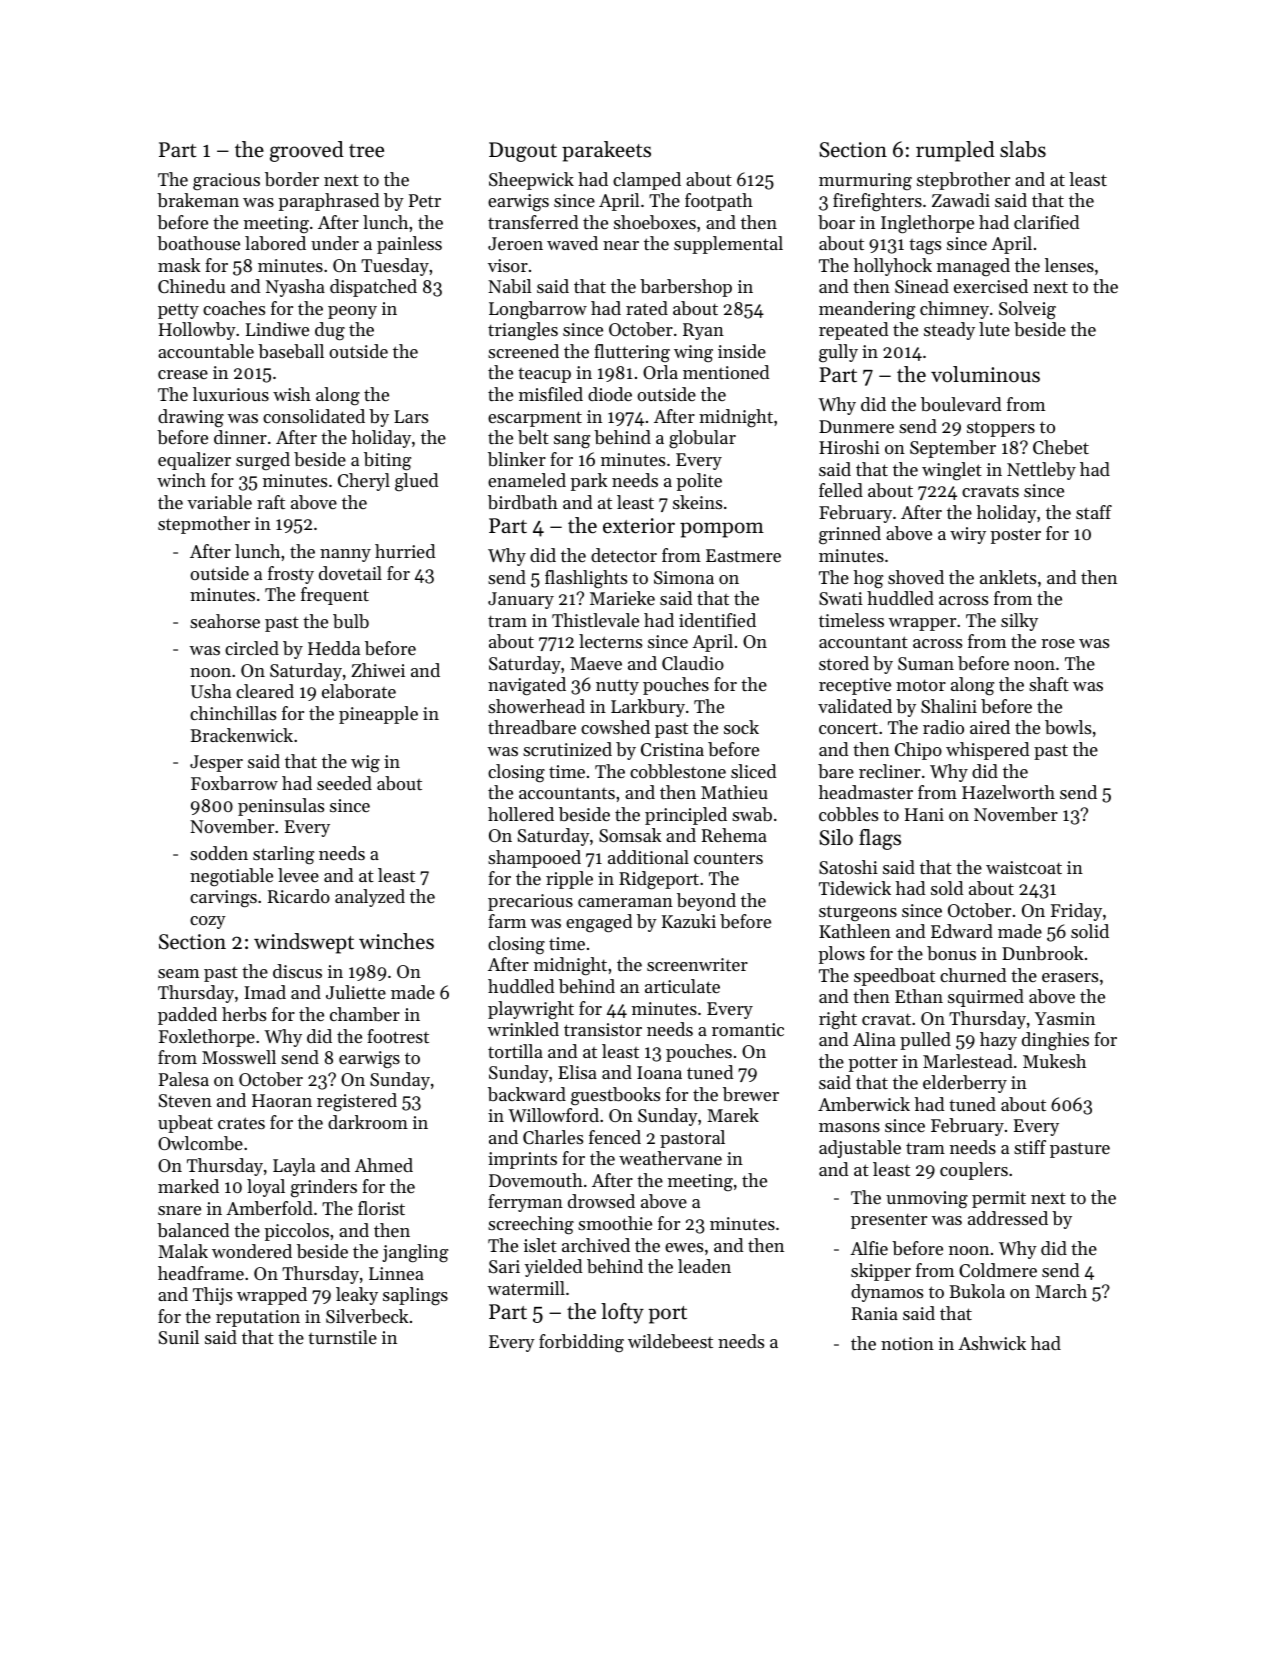 This page has width=1277, height=1653. Describe the element at coordinates (1054, 1061) in the page. I see `Mukesh` at that location.
